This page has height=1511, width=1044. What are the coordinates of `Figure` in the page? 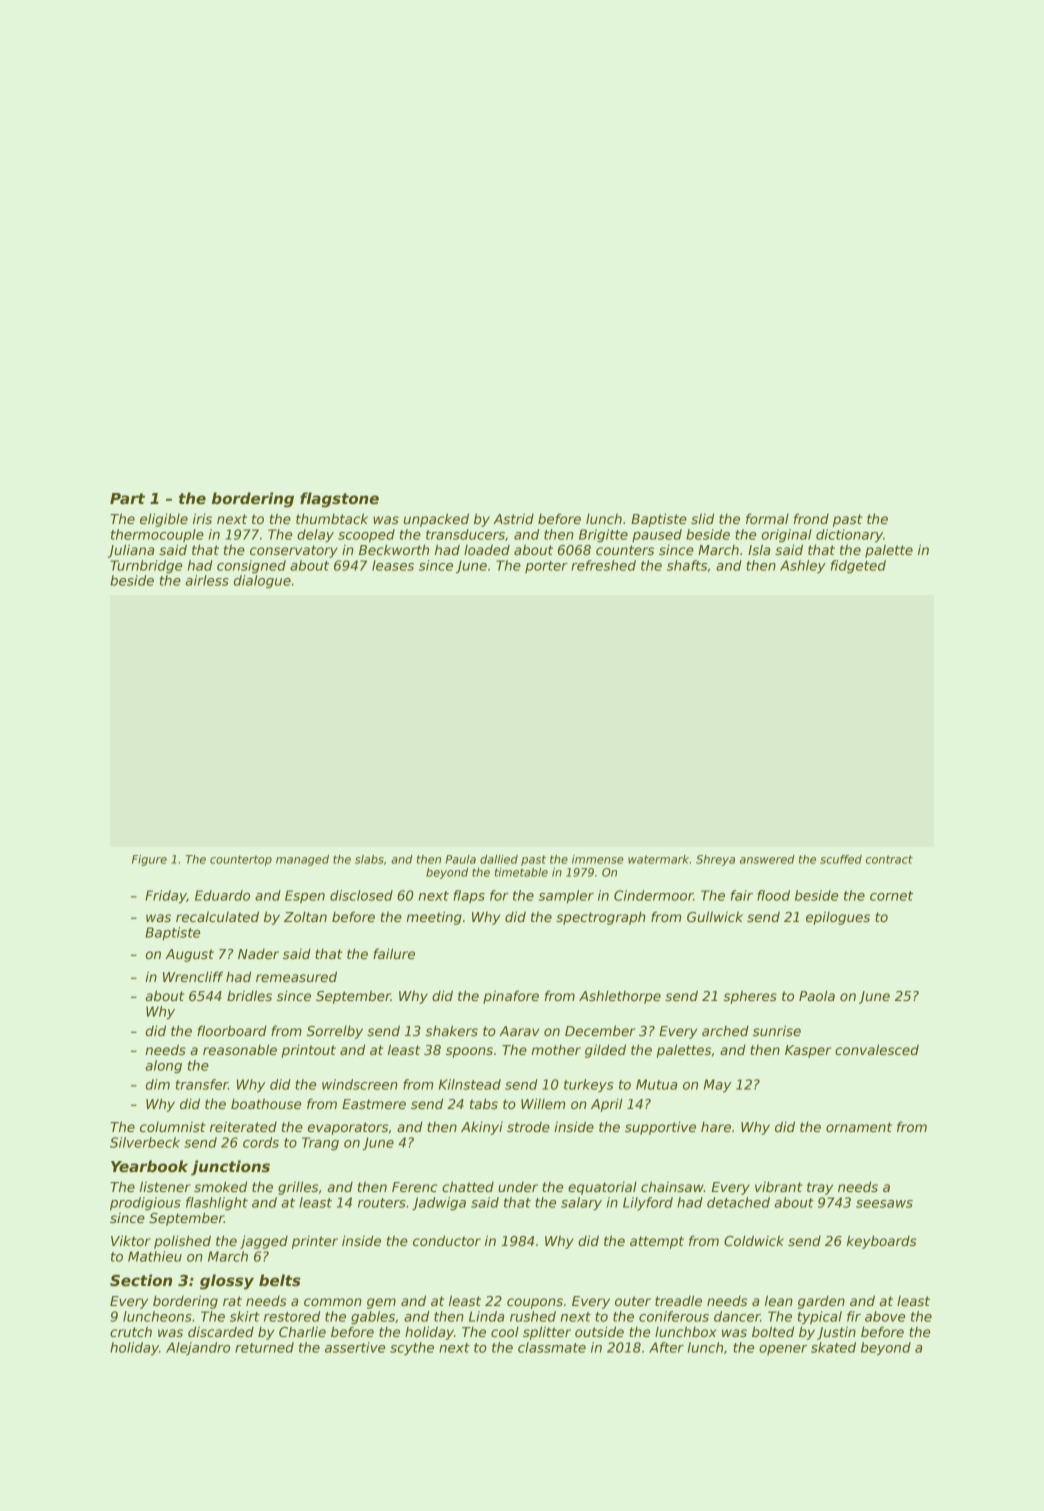 It's located at (149, 860).
